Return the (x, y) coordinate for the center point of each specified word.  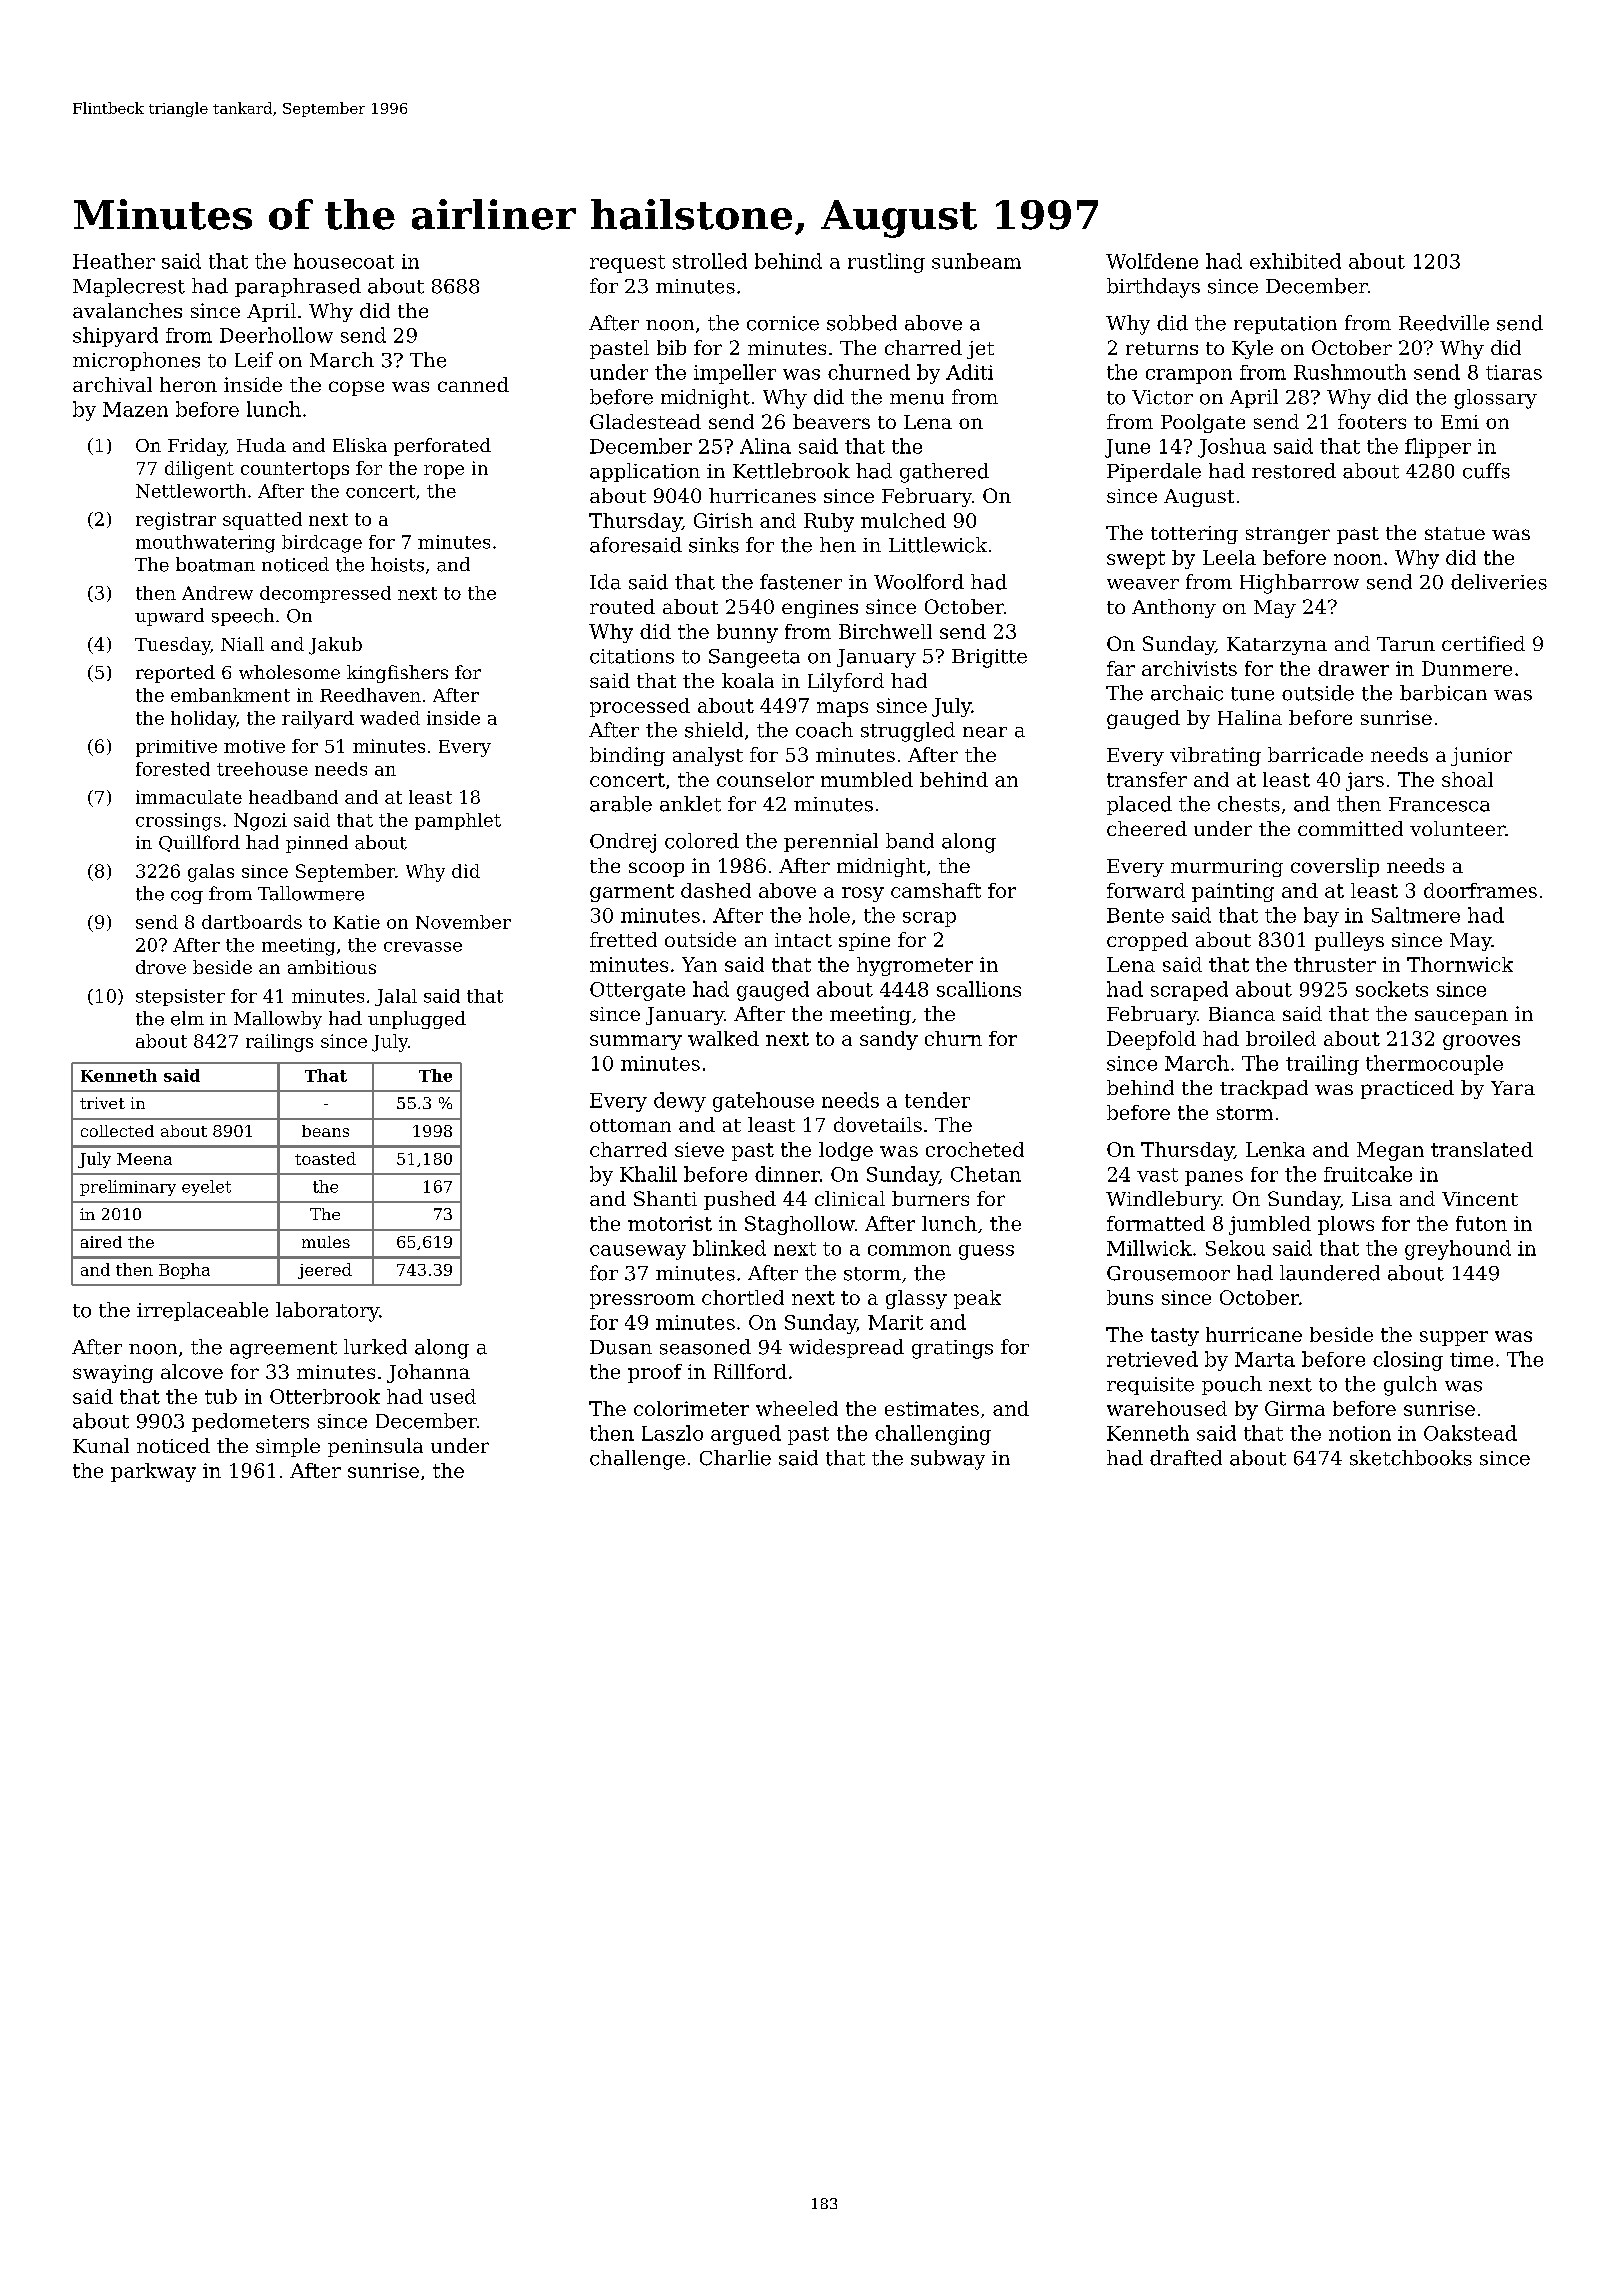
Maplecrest (129, 287)
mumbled (867, 779)
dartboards (252, 922)
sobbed (862, 323)
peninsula (375, 1447)
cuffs (1486, 471)
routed (622, 606)
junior (1481, 756)
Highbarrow (1299, 584)
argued (746, 1435)
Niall (242, 644)
